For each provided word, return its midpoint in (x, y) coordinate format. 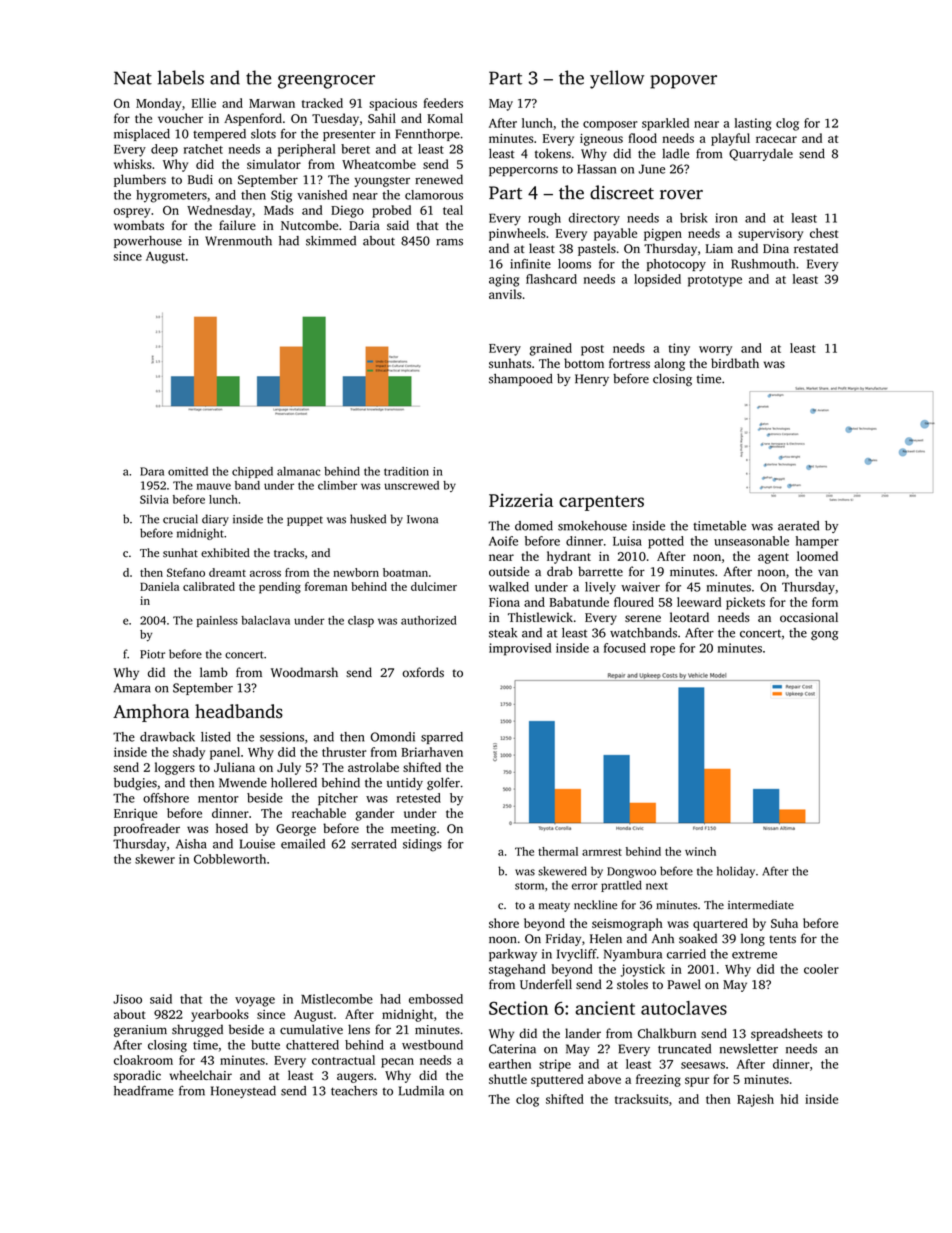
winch (700, 851)
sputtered (557, 1080)
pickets (745, 603)
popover (683, 82)
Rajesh (755, 1100)
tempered (219, 135)
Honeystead (243, 1092)
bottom (584, 363)
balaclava (265, 620)
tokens (553, 153)
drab (560, 571)
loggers (175, 768)
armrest (602, 852)
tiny (679, 349)
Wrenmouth (238, 241)
